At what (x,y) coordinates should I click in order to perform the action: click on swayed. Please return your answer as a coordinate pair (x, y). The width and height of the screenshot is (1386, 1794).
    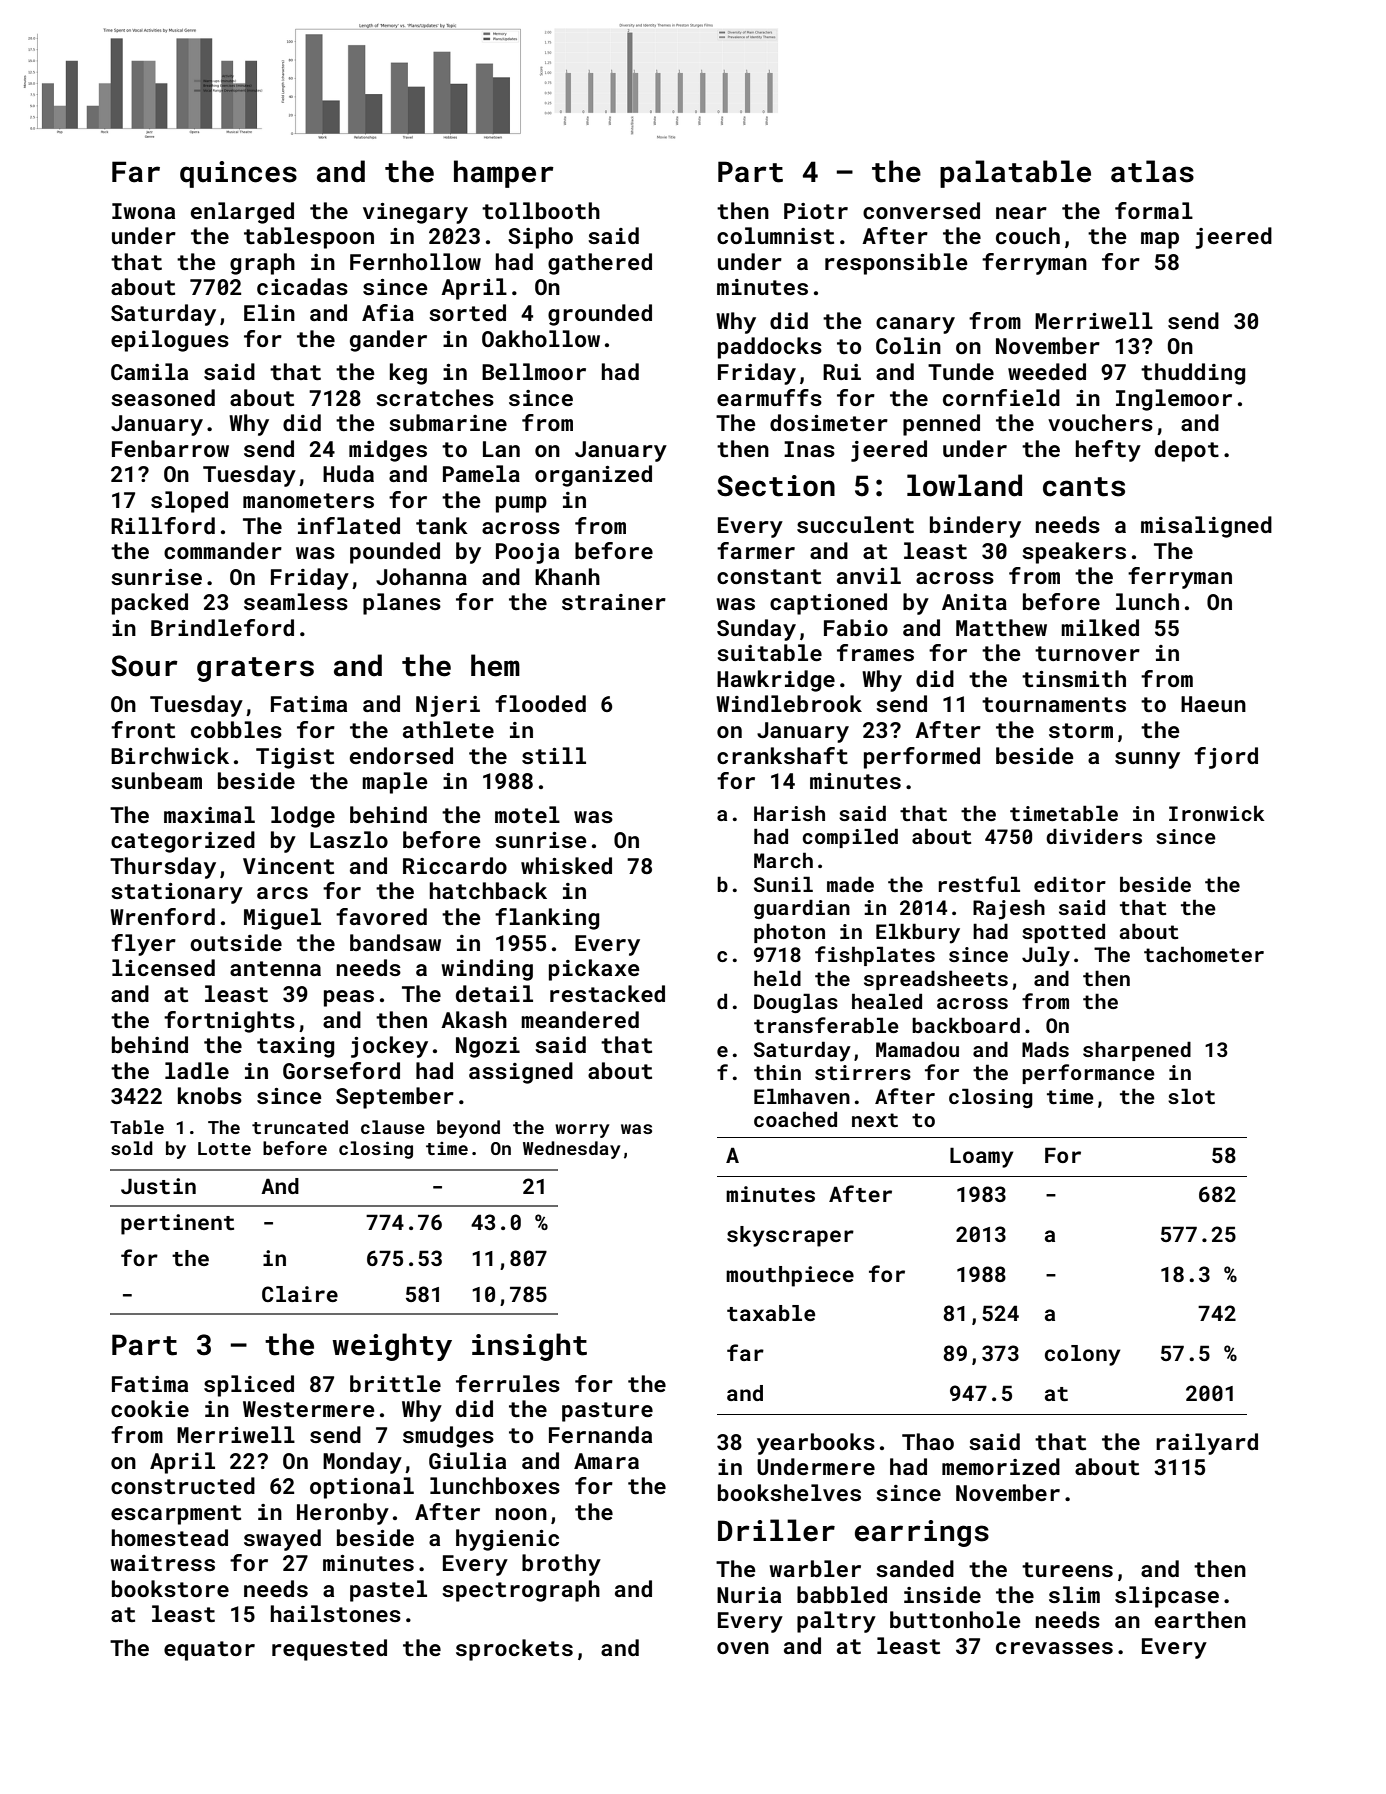
    Looking at the image, I should click on (282, 1540).
